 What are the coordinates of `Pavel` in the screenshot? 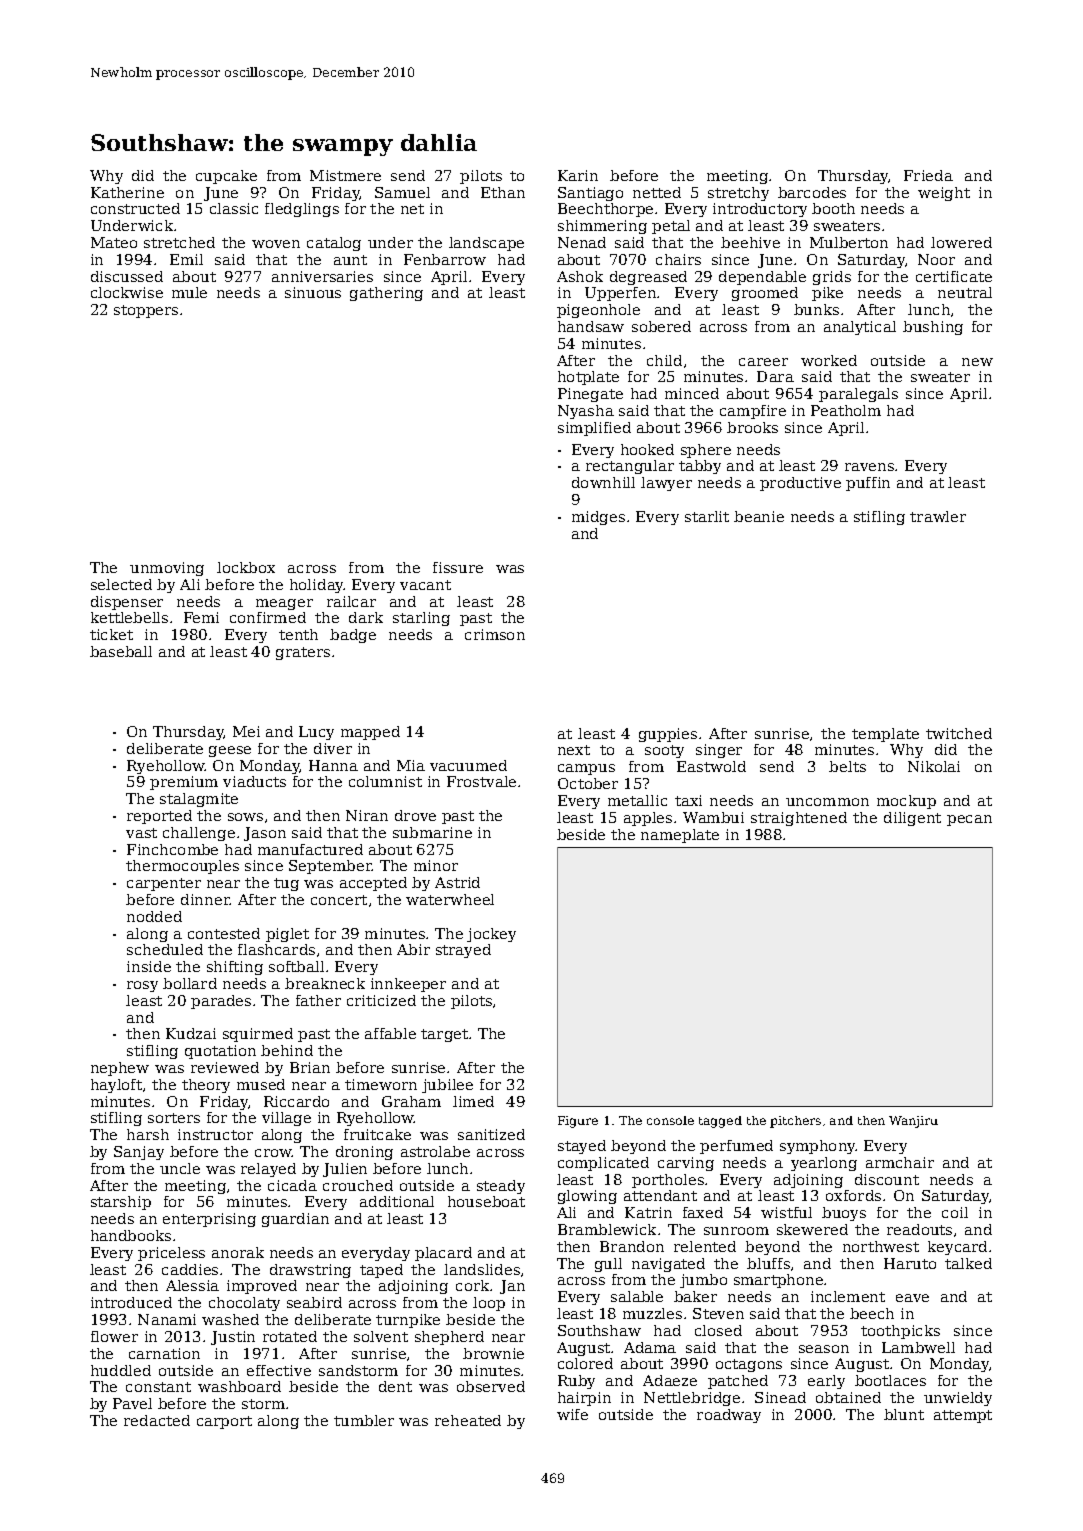 It's located at (132, 1403).
